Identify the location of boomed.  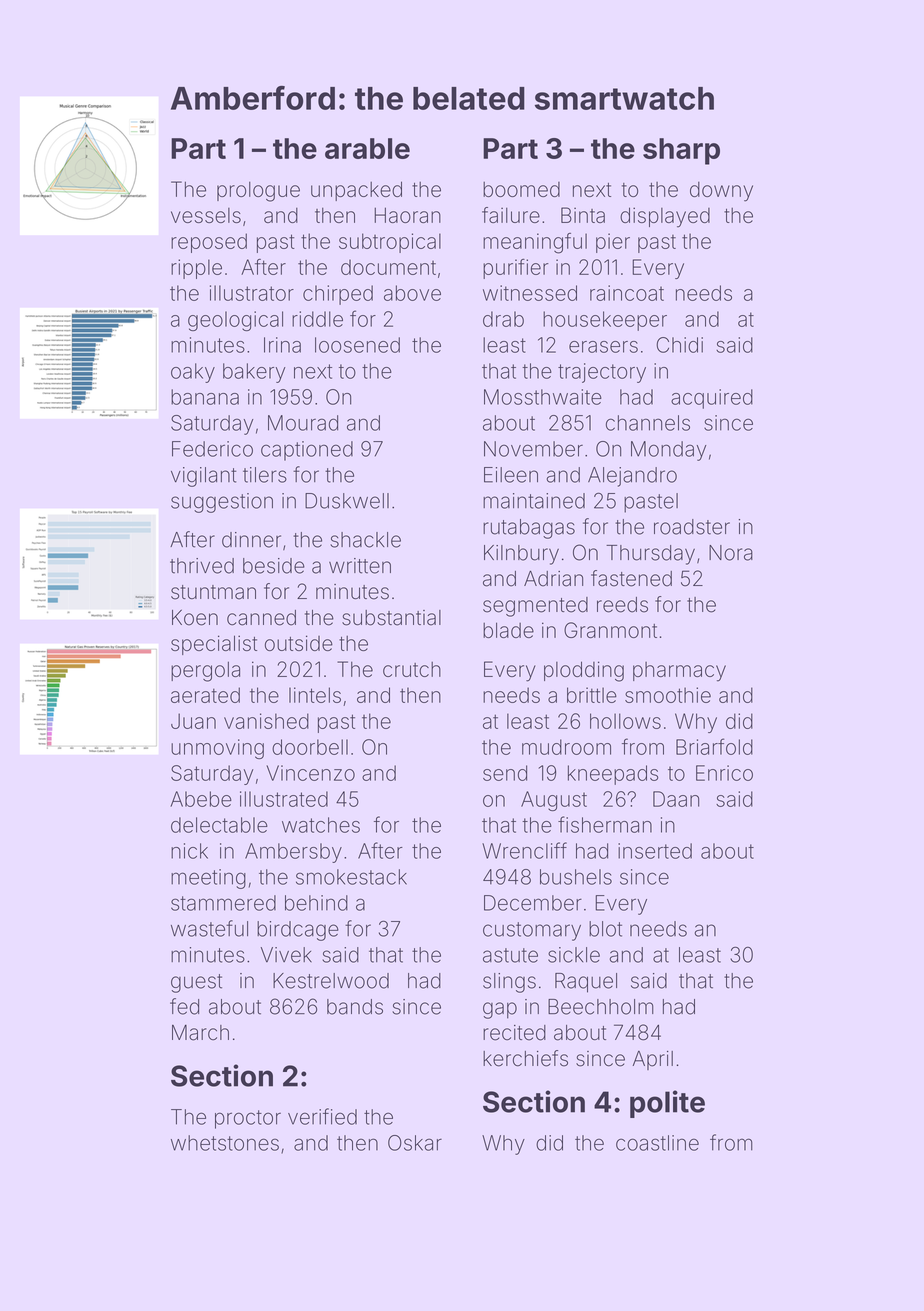
(521, 189).
